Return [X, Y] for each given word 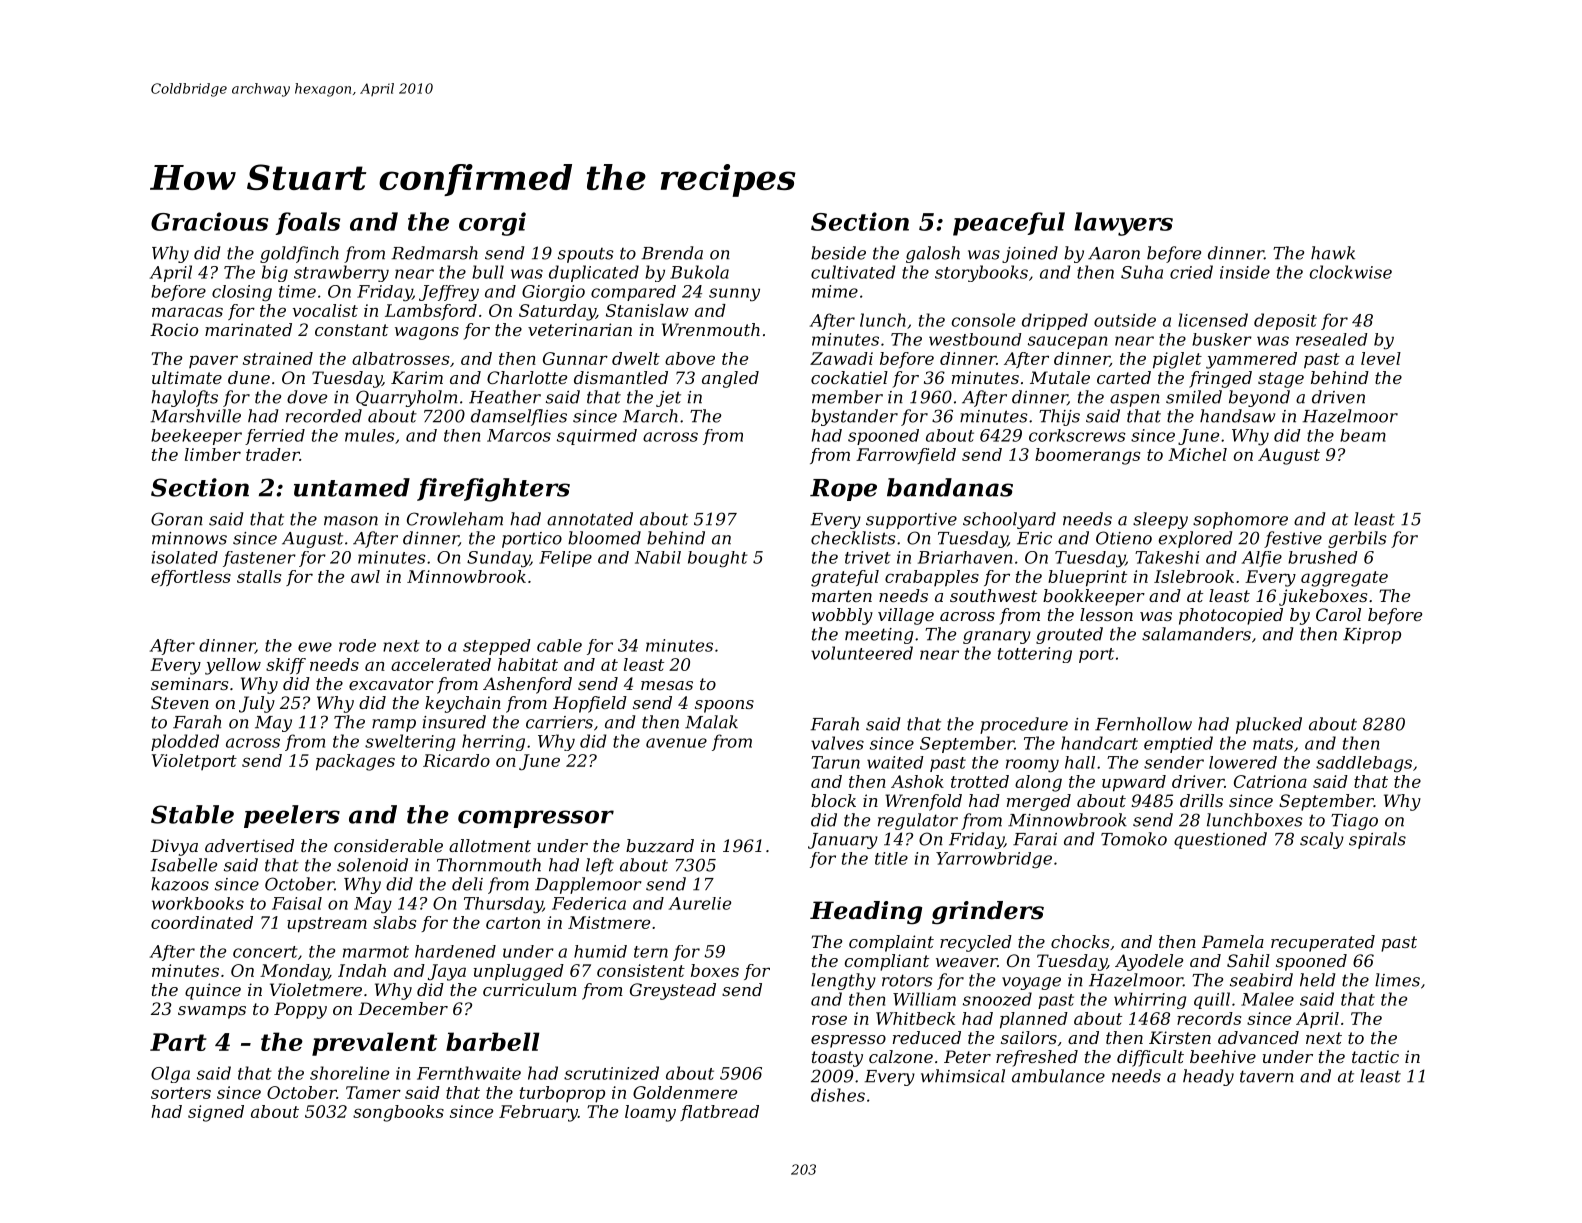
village [906, 616]
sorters [181, 1093]
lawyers [1124, 224]
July [257, 704]
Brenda [672, 253]
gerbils [1357, 539]
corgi [492, 224]
